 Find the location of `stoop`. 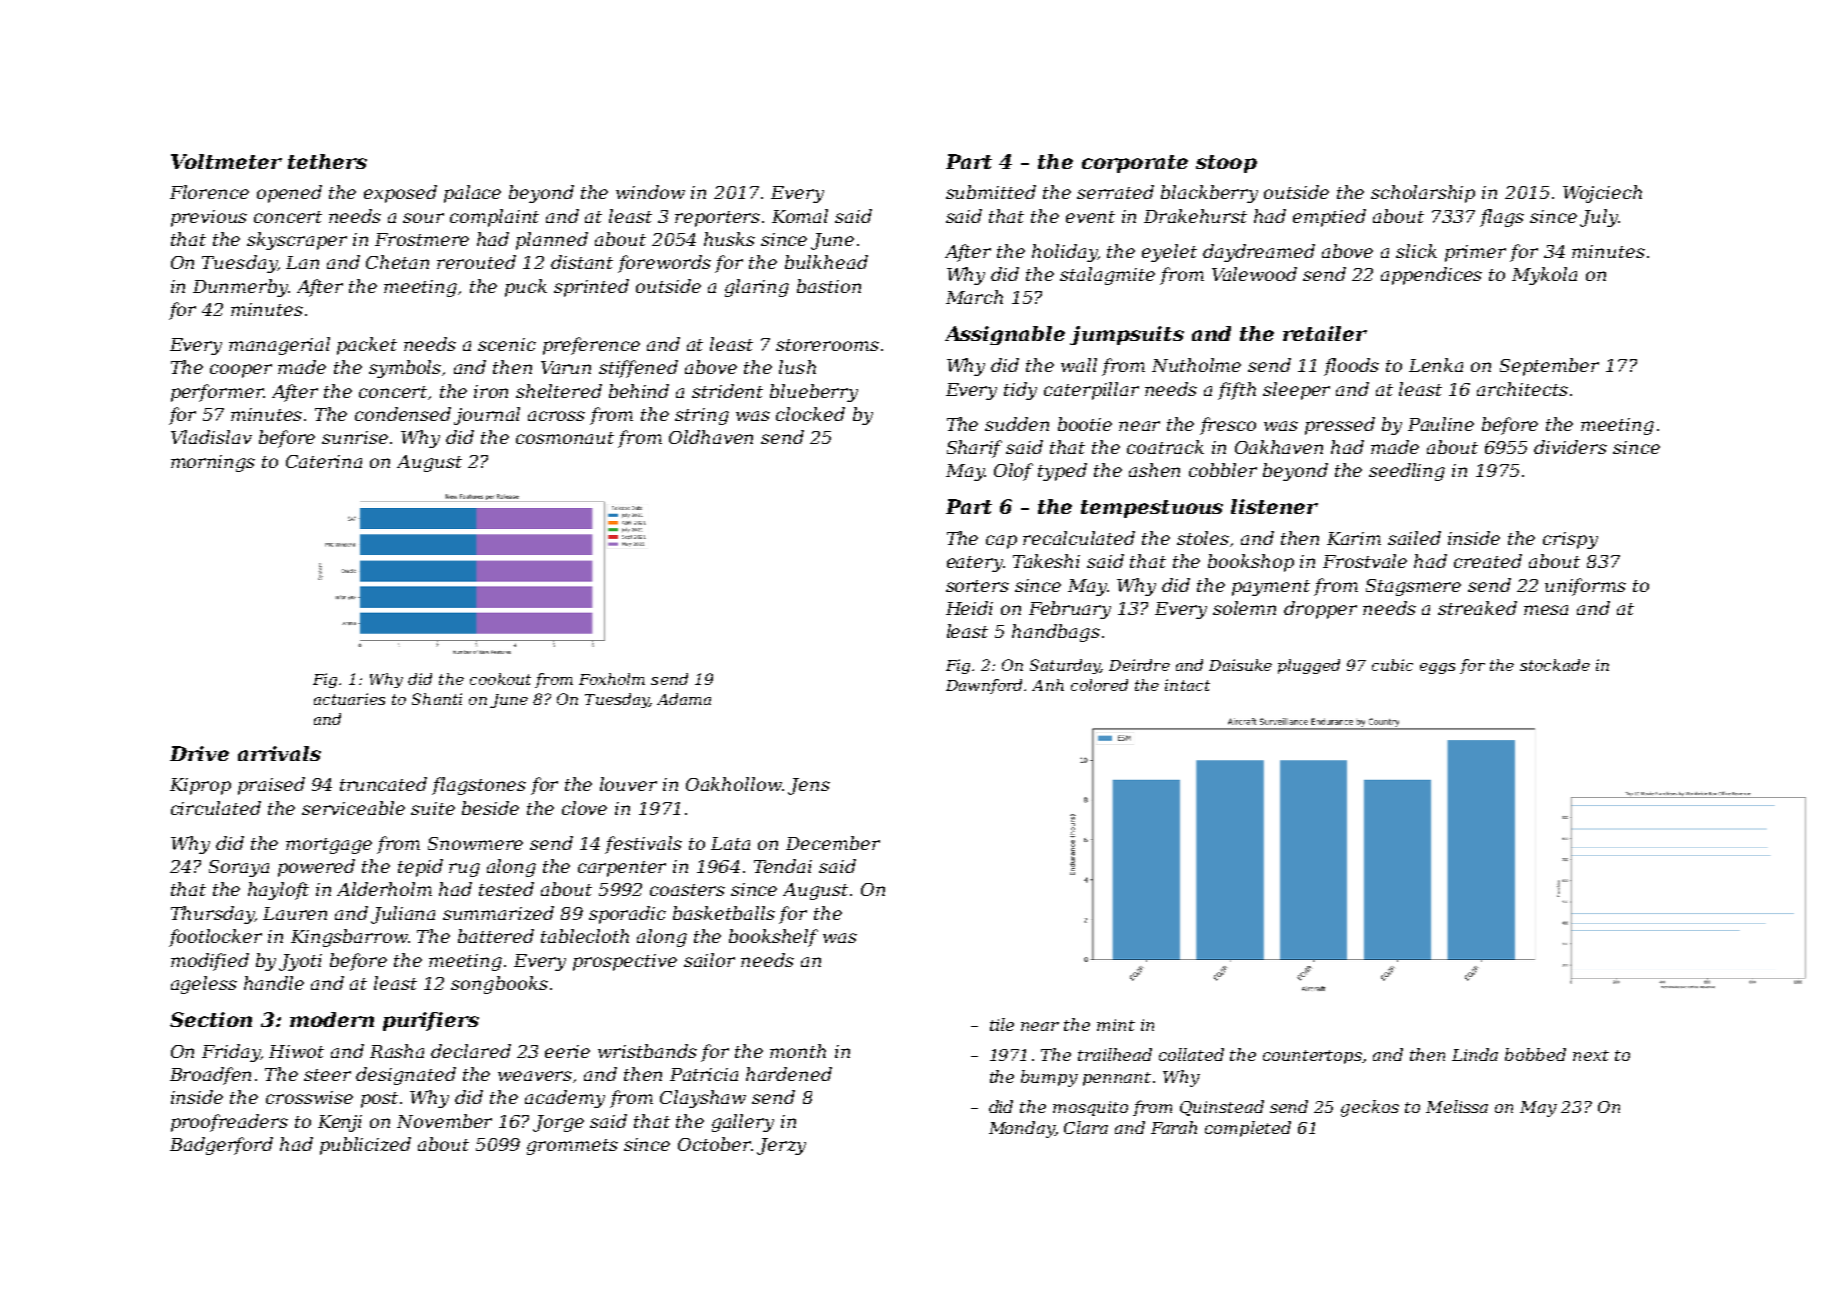

stoop is located at coordinates (1226, 164).
